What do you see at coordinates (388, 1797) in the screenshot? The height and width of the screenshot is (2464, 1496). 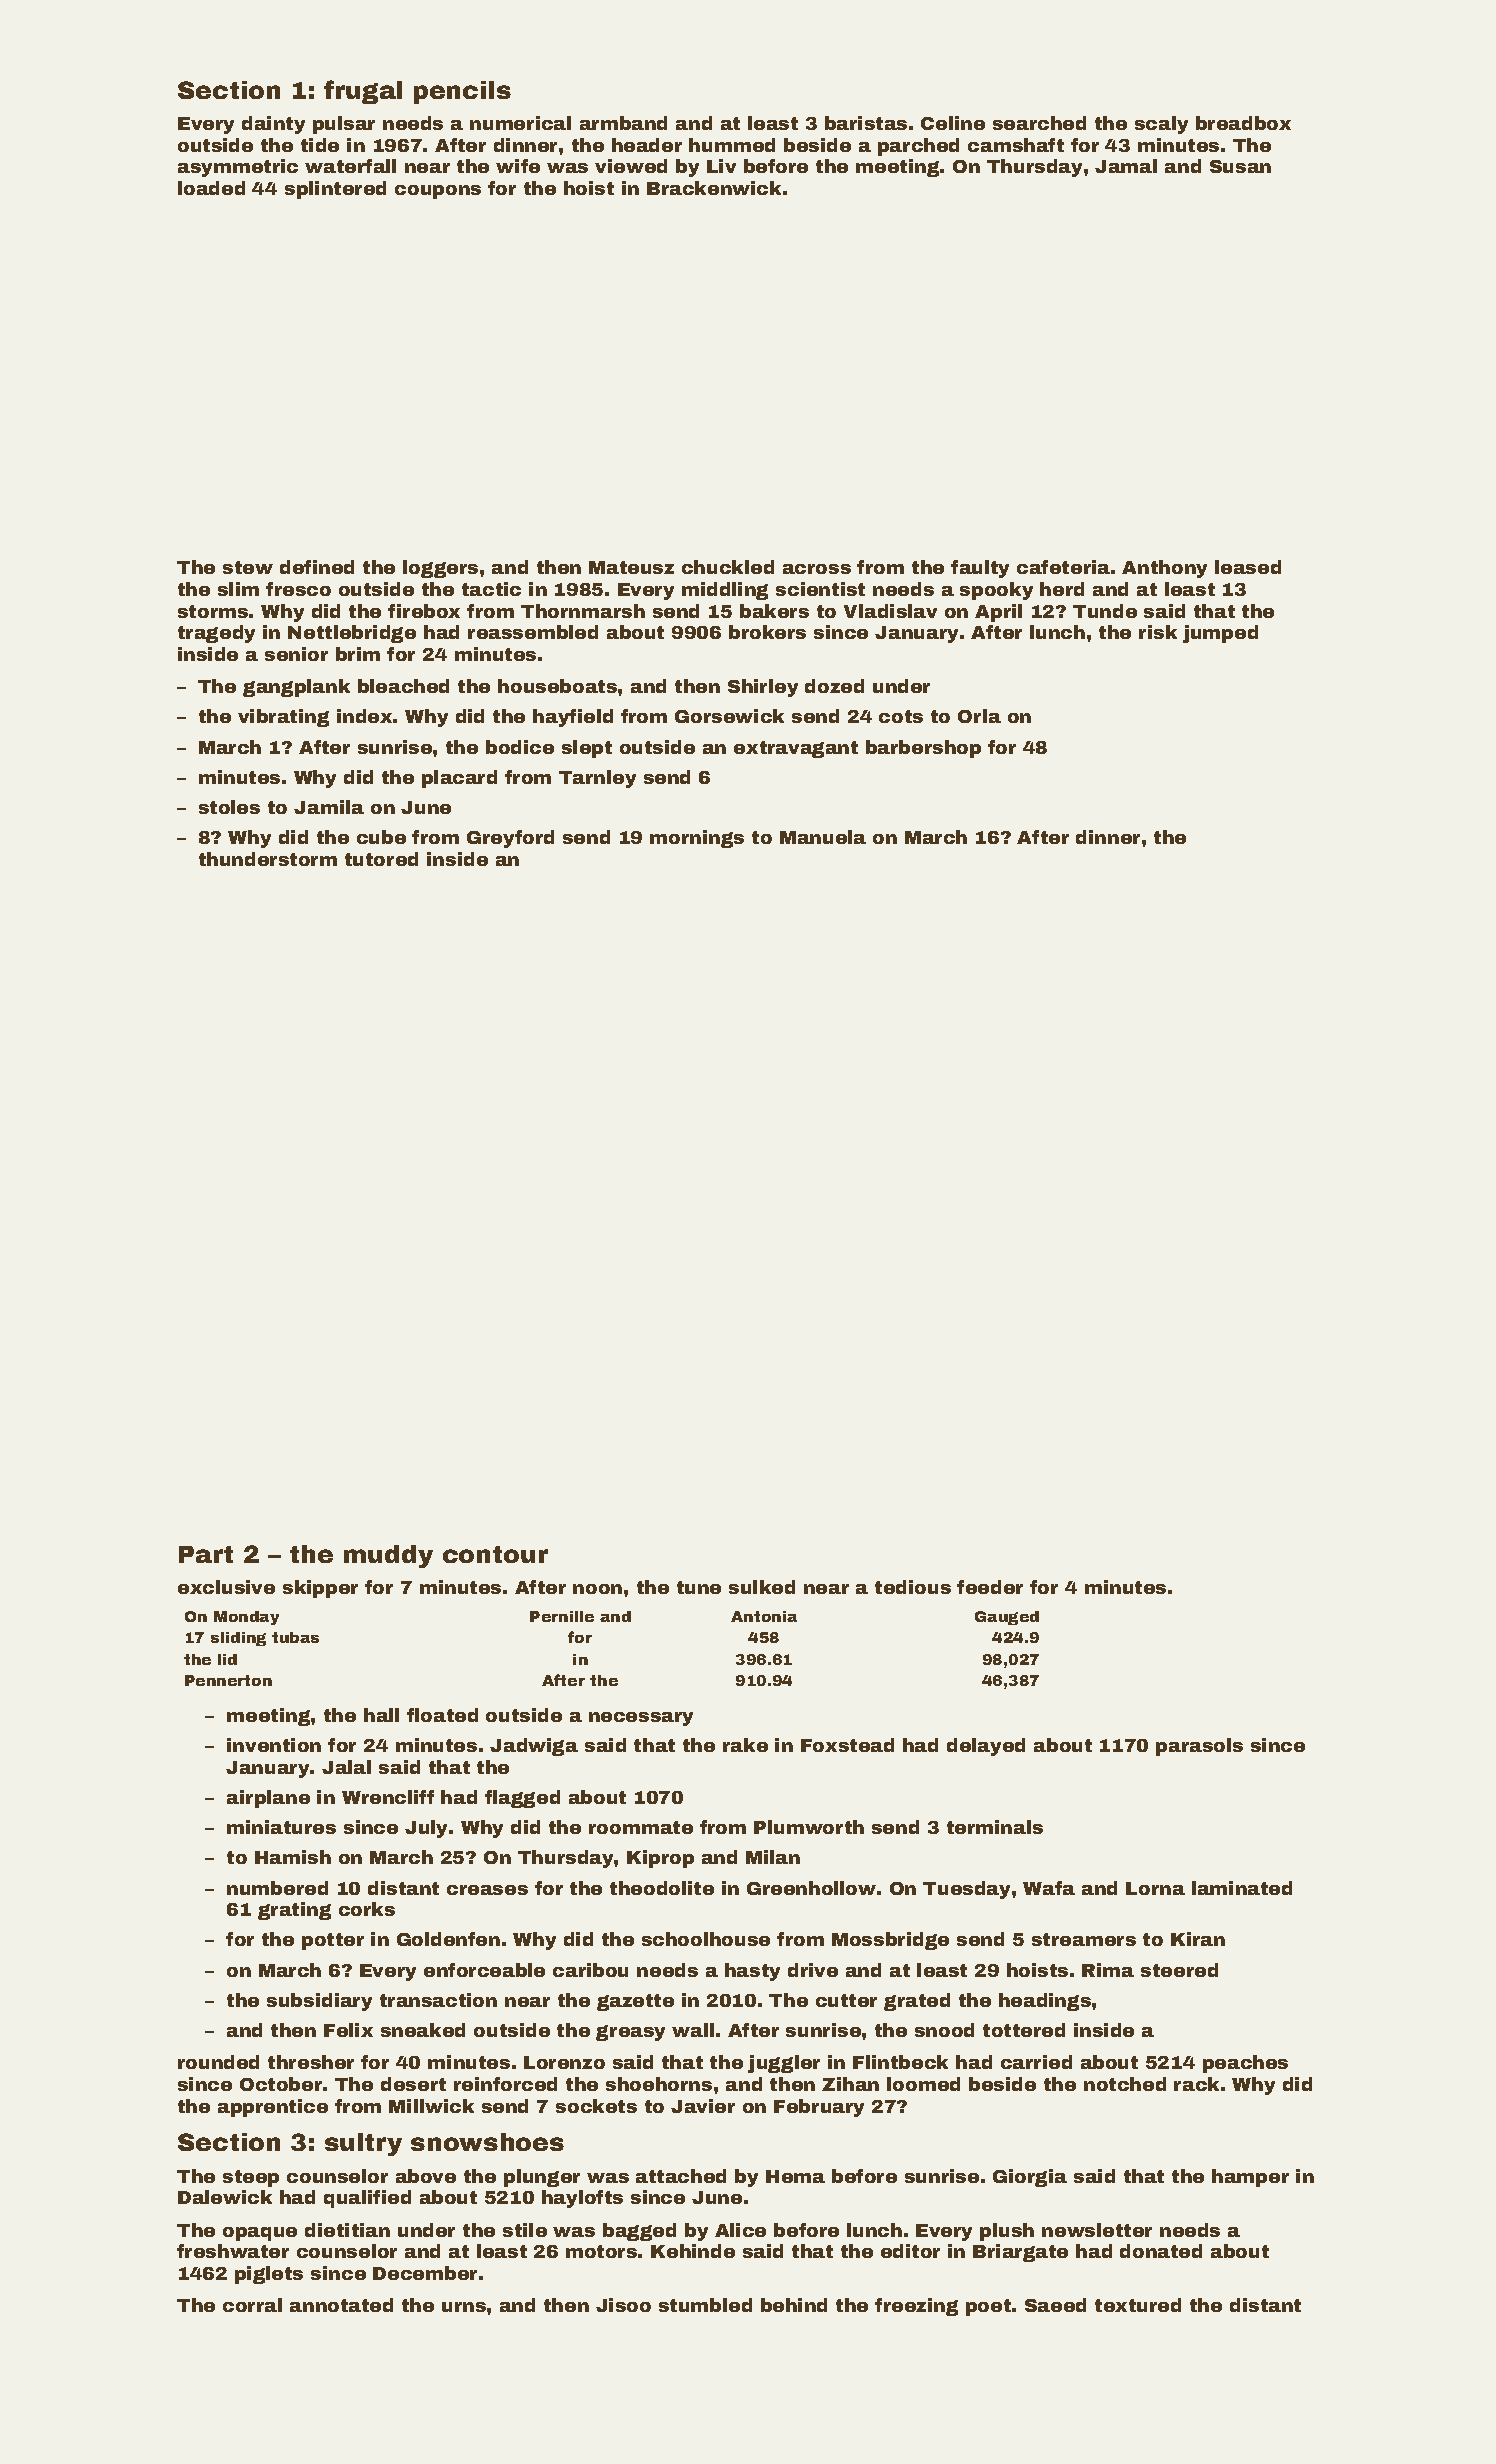 I see `Wrencliff` at bounding box center [388, 1797].
